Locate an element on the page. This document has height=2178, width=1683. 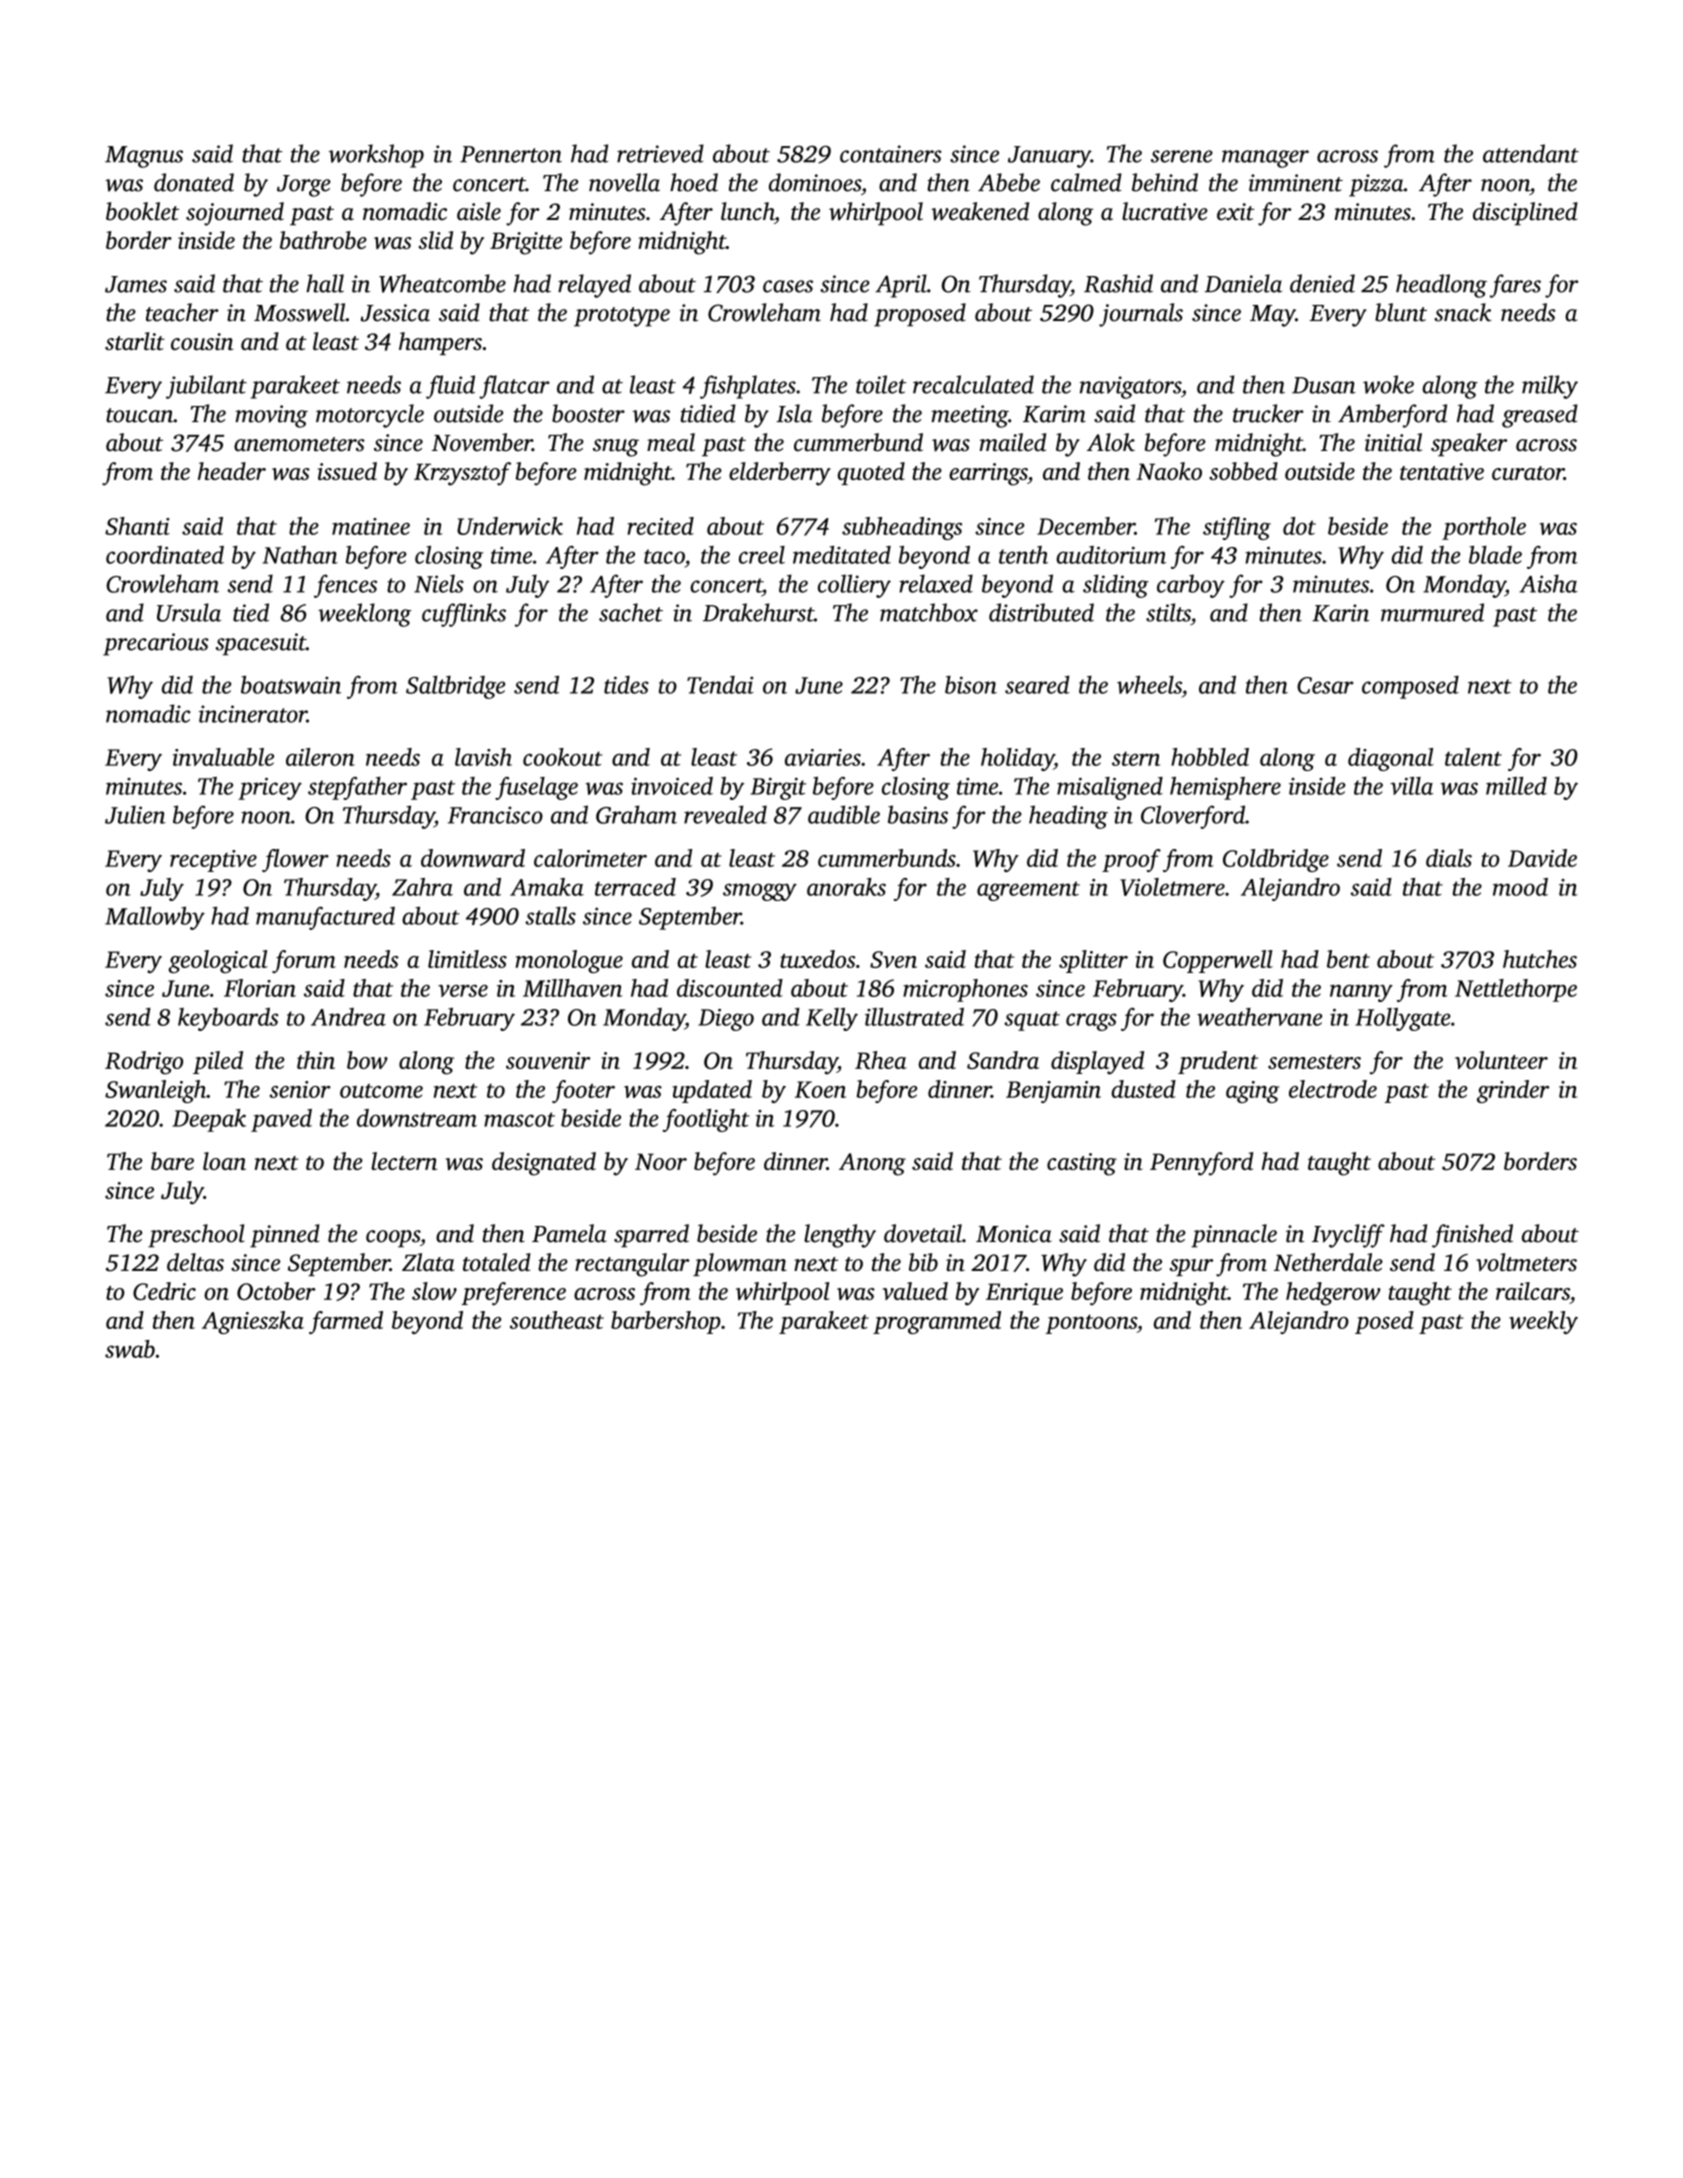
murmured is located at coordinates (1432, 612).
